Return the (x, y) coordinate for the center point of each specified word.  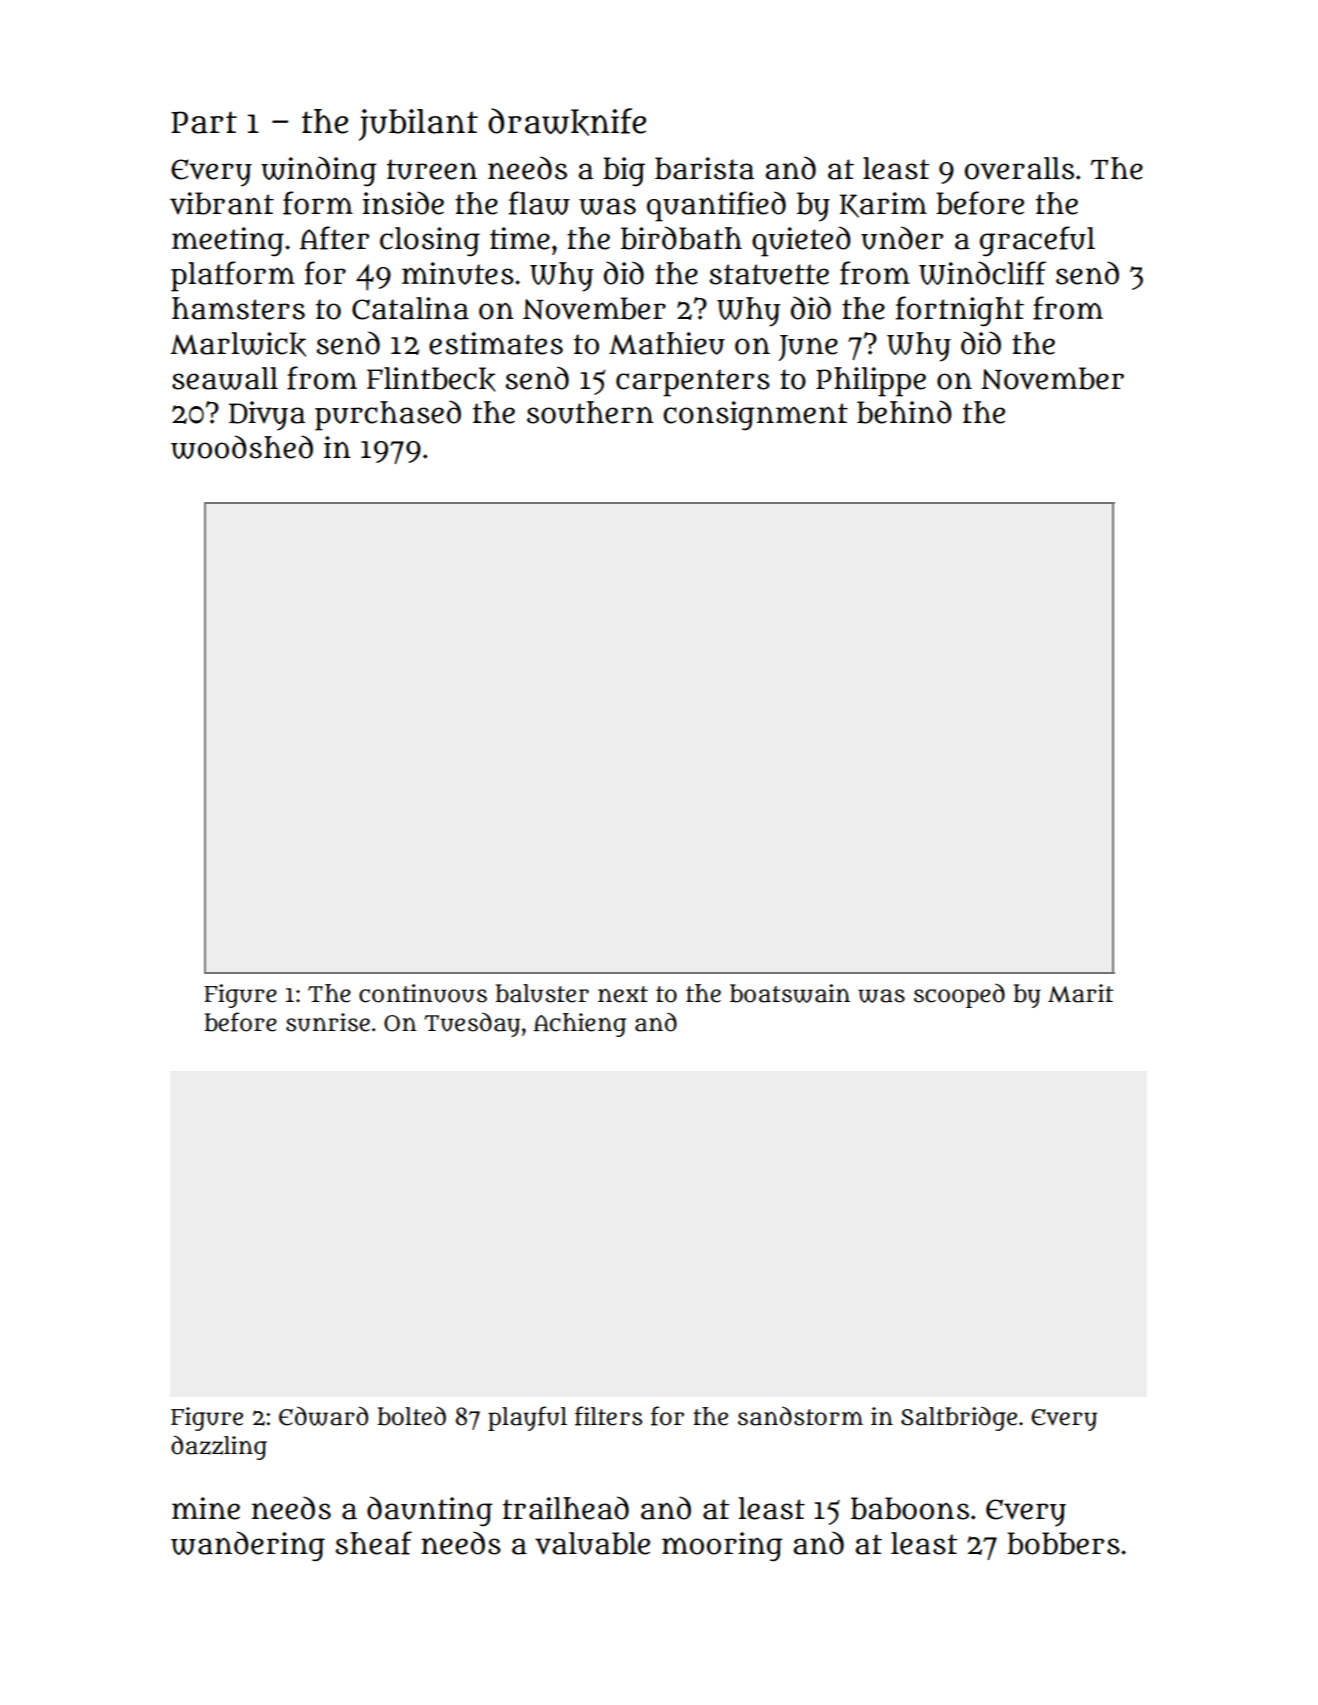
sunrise (328, 1022)
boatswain (790, 993)
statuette (769, 274)
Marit (1080, 993)
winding (319, 171)
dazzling (219, 1447)
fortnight (960, 311)
